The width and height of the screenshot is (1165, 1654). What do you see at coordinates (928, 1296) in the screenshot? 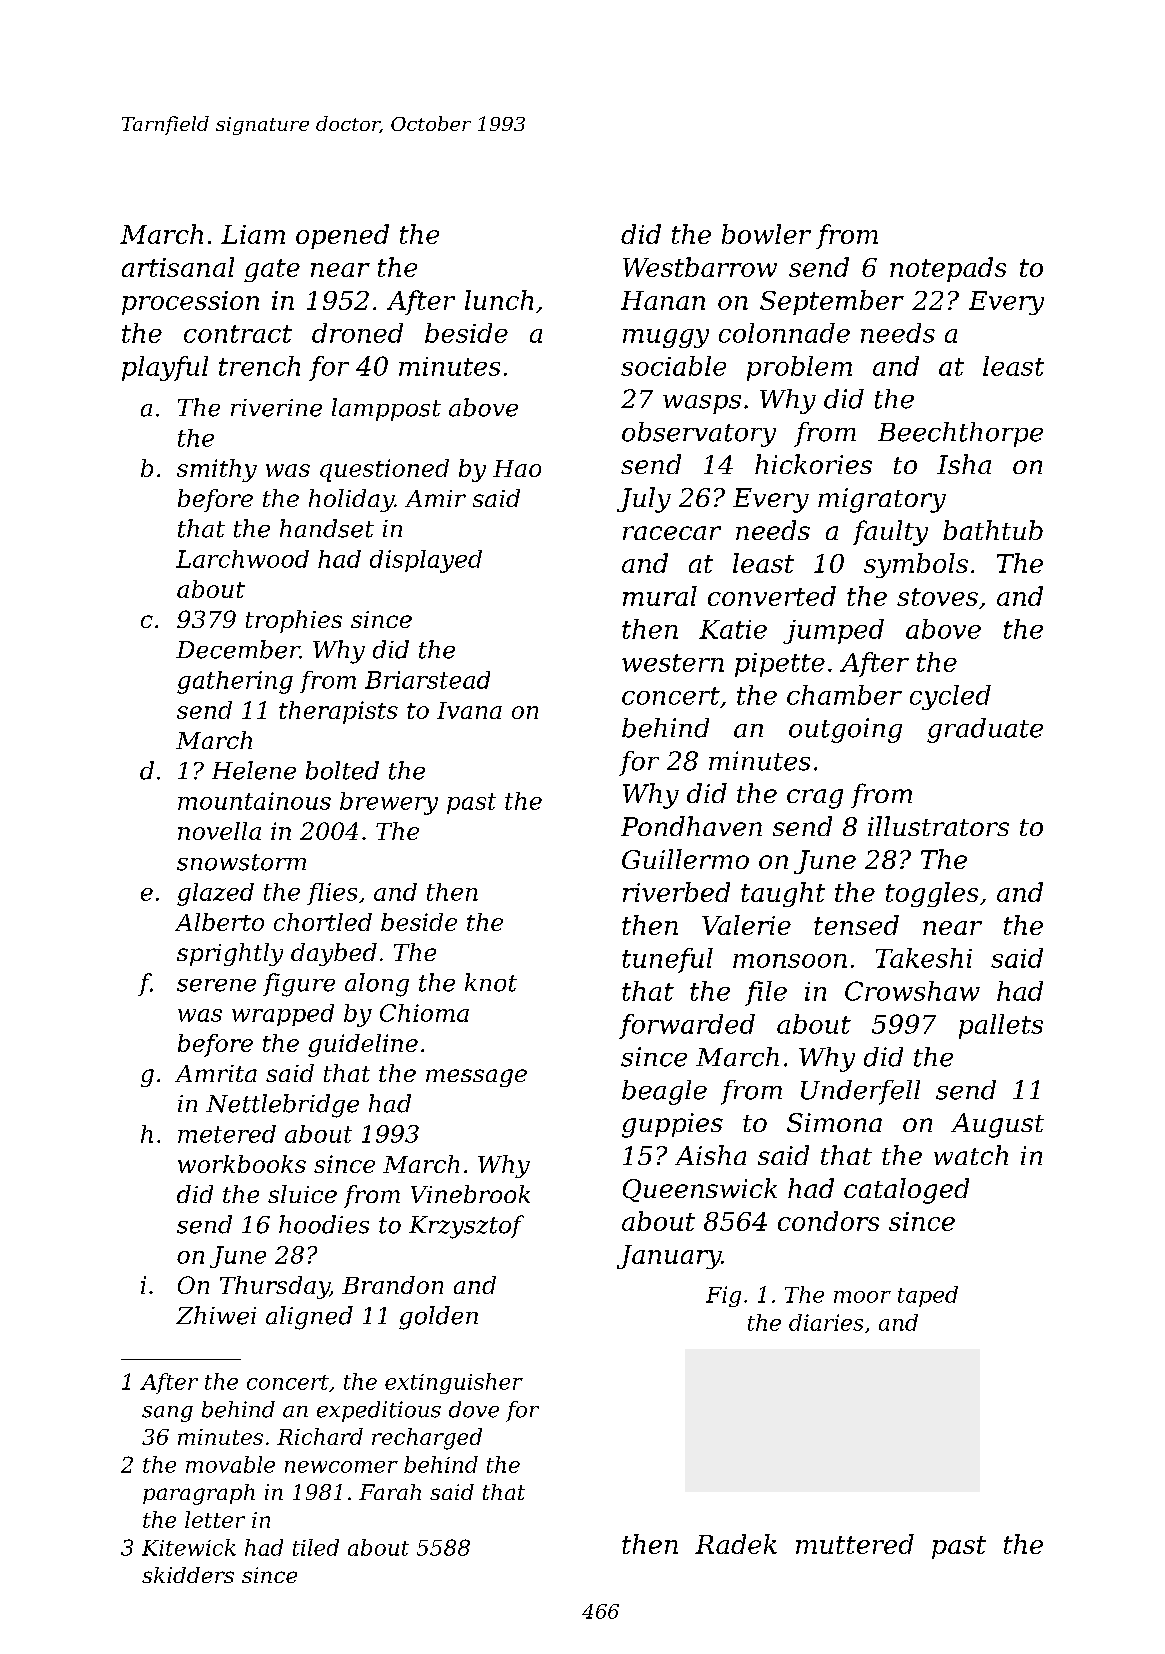
I see `taped` at bounding box center [928, 1296].
